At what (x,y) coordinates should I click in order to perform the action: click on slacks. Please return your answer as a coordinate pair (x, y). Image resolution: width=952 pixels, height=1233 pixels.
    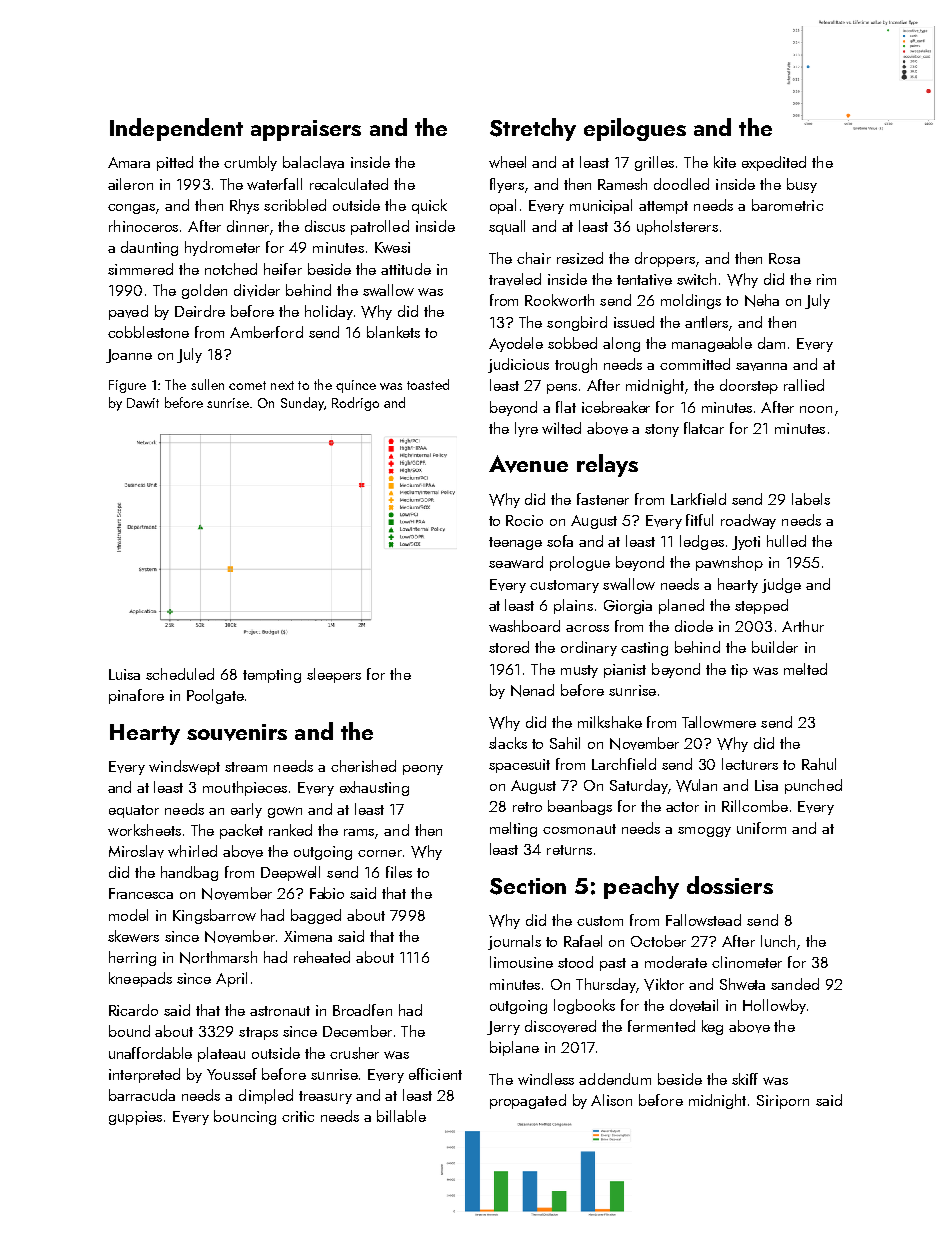
    Looking at the image, I should click on (508, 743).
